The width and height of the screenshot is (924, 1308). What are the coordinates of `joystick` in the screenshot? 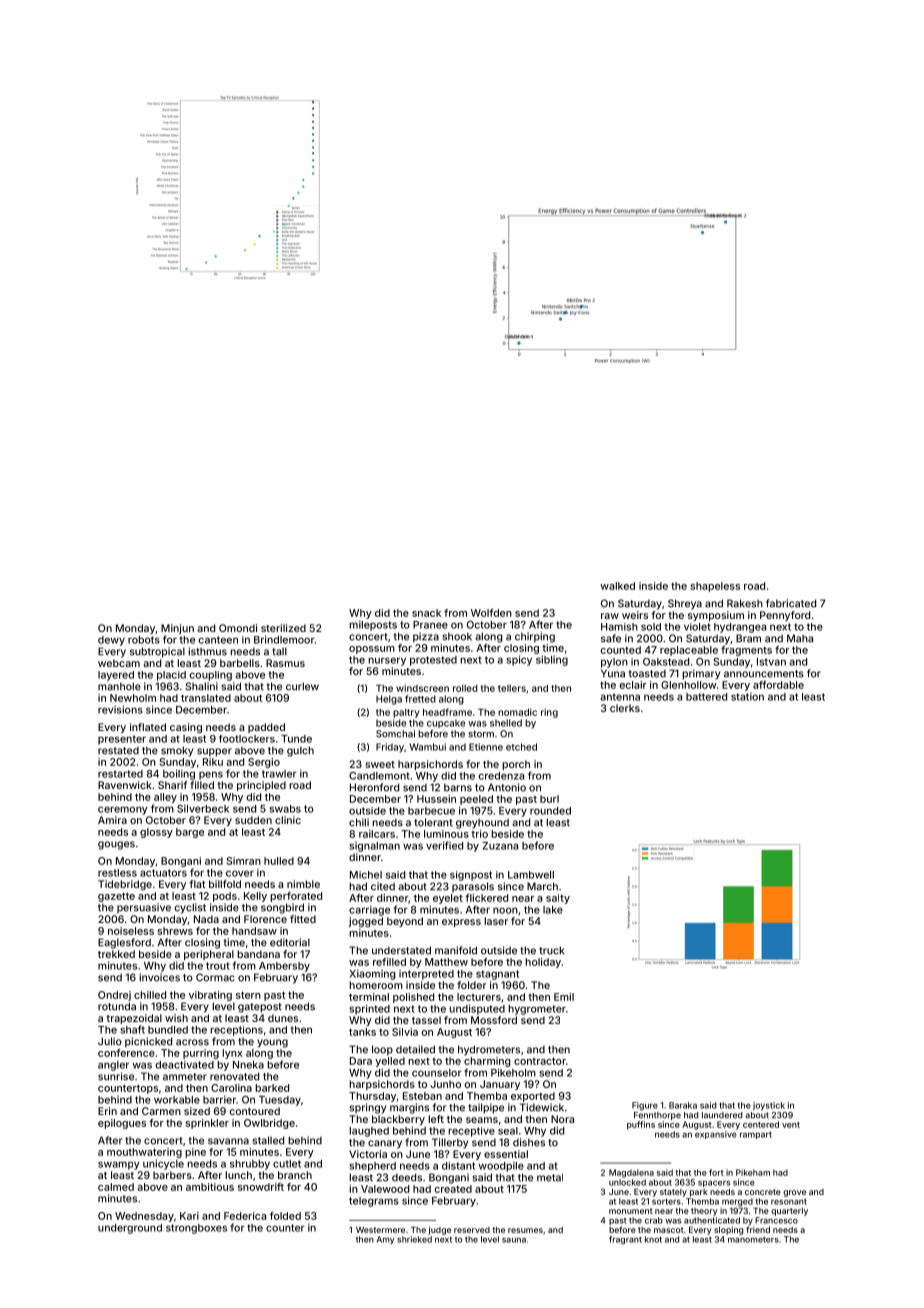 It's located at (769, 1106).
